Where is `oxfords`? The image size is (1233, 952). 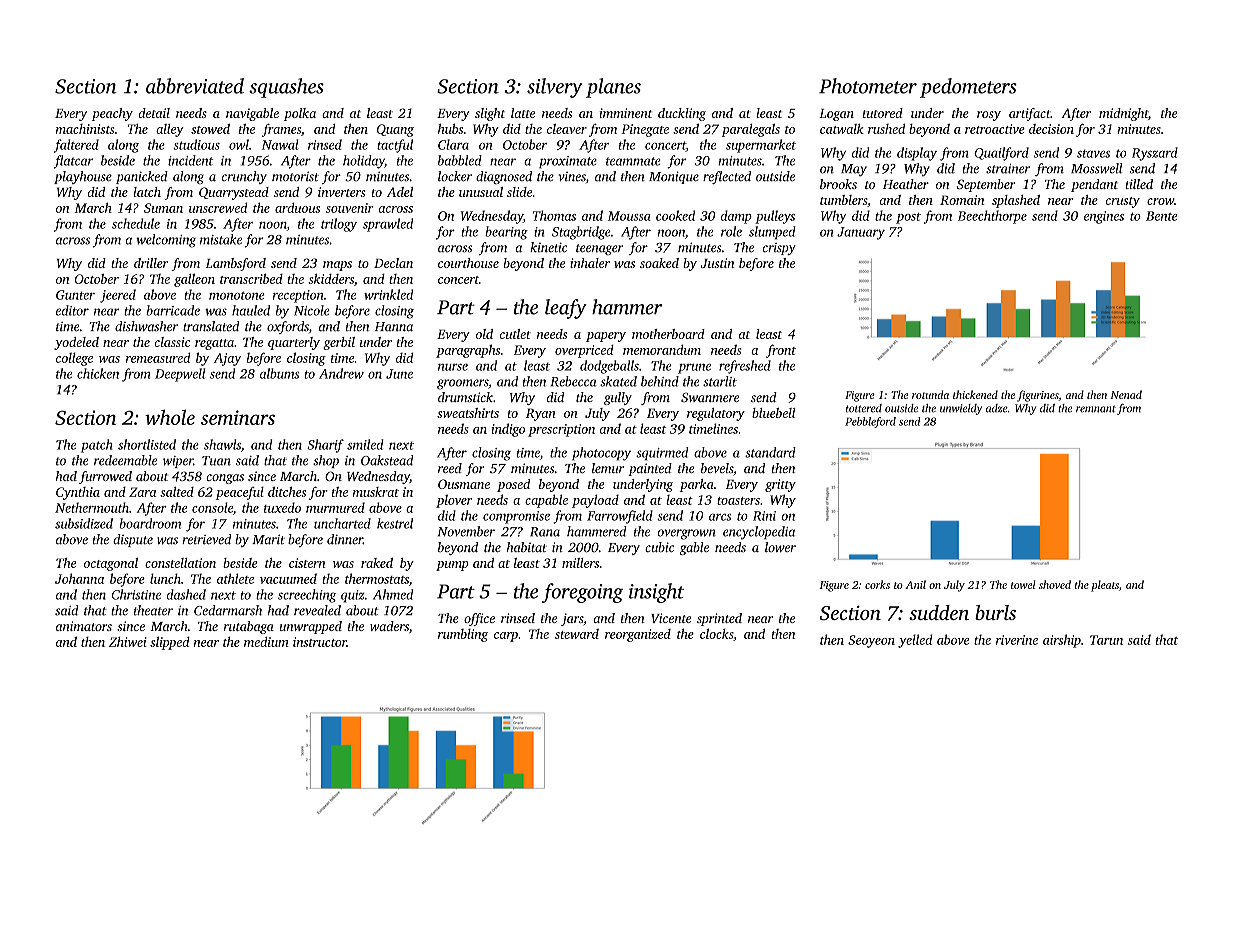
oxfords is located at coordinates (288, 327).
